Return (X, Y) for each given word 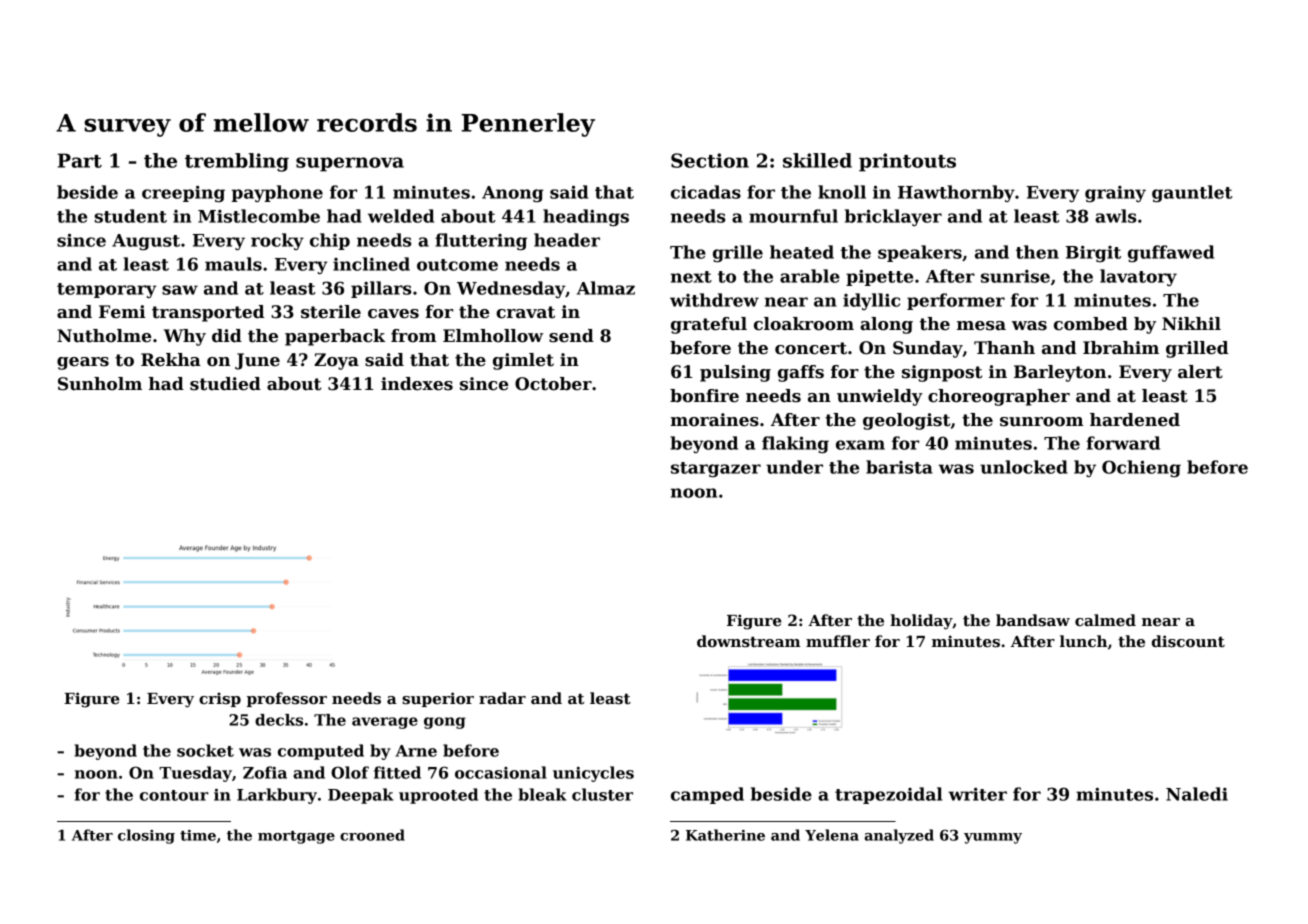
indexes (417, 384)
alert (1200, 372)
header (567, 240)
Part (79, 160)
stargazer (716, 469)
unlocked (1024, 467)
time (198, 835)
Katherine (725, 835)
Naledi (1197, 794)
